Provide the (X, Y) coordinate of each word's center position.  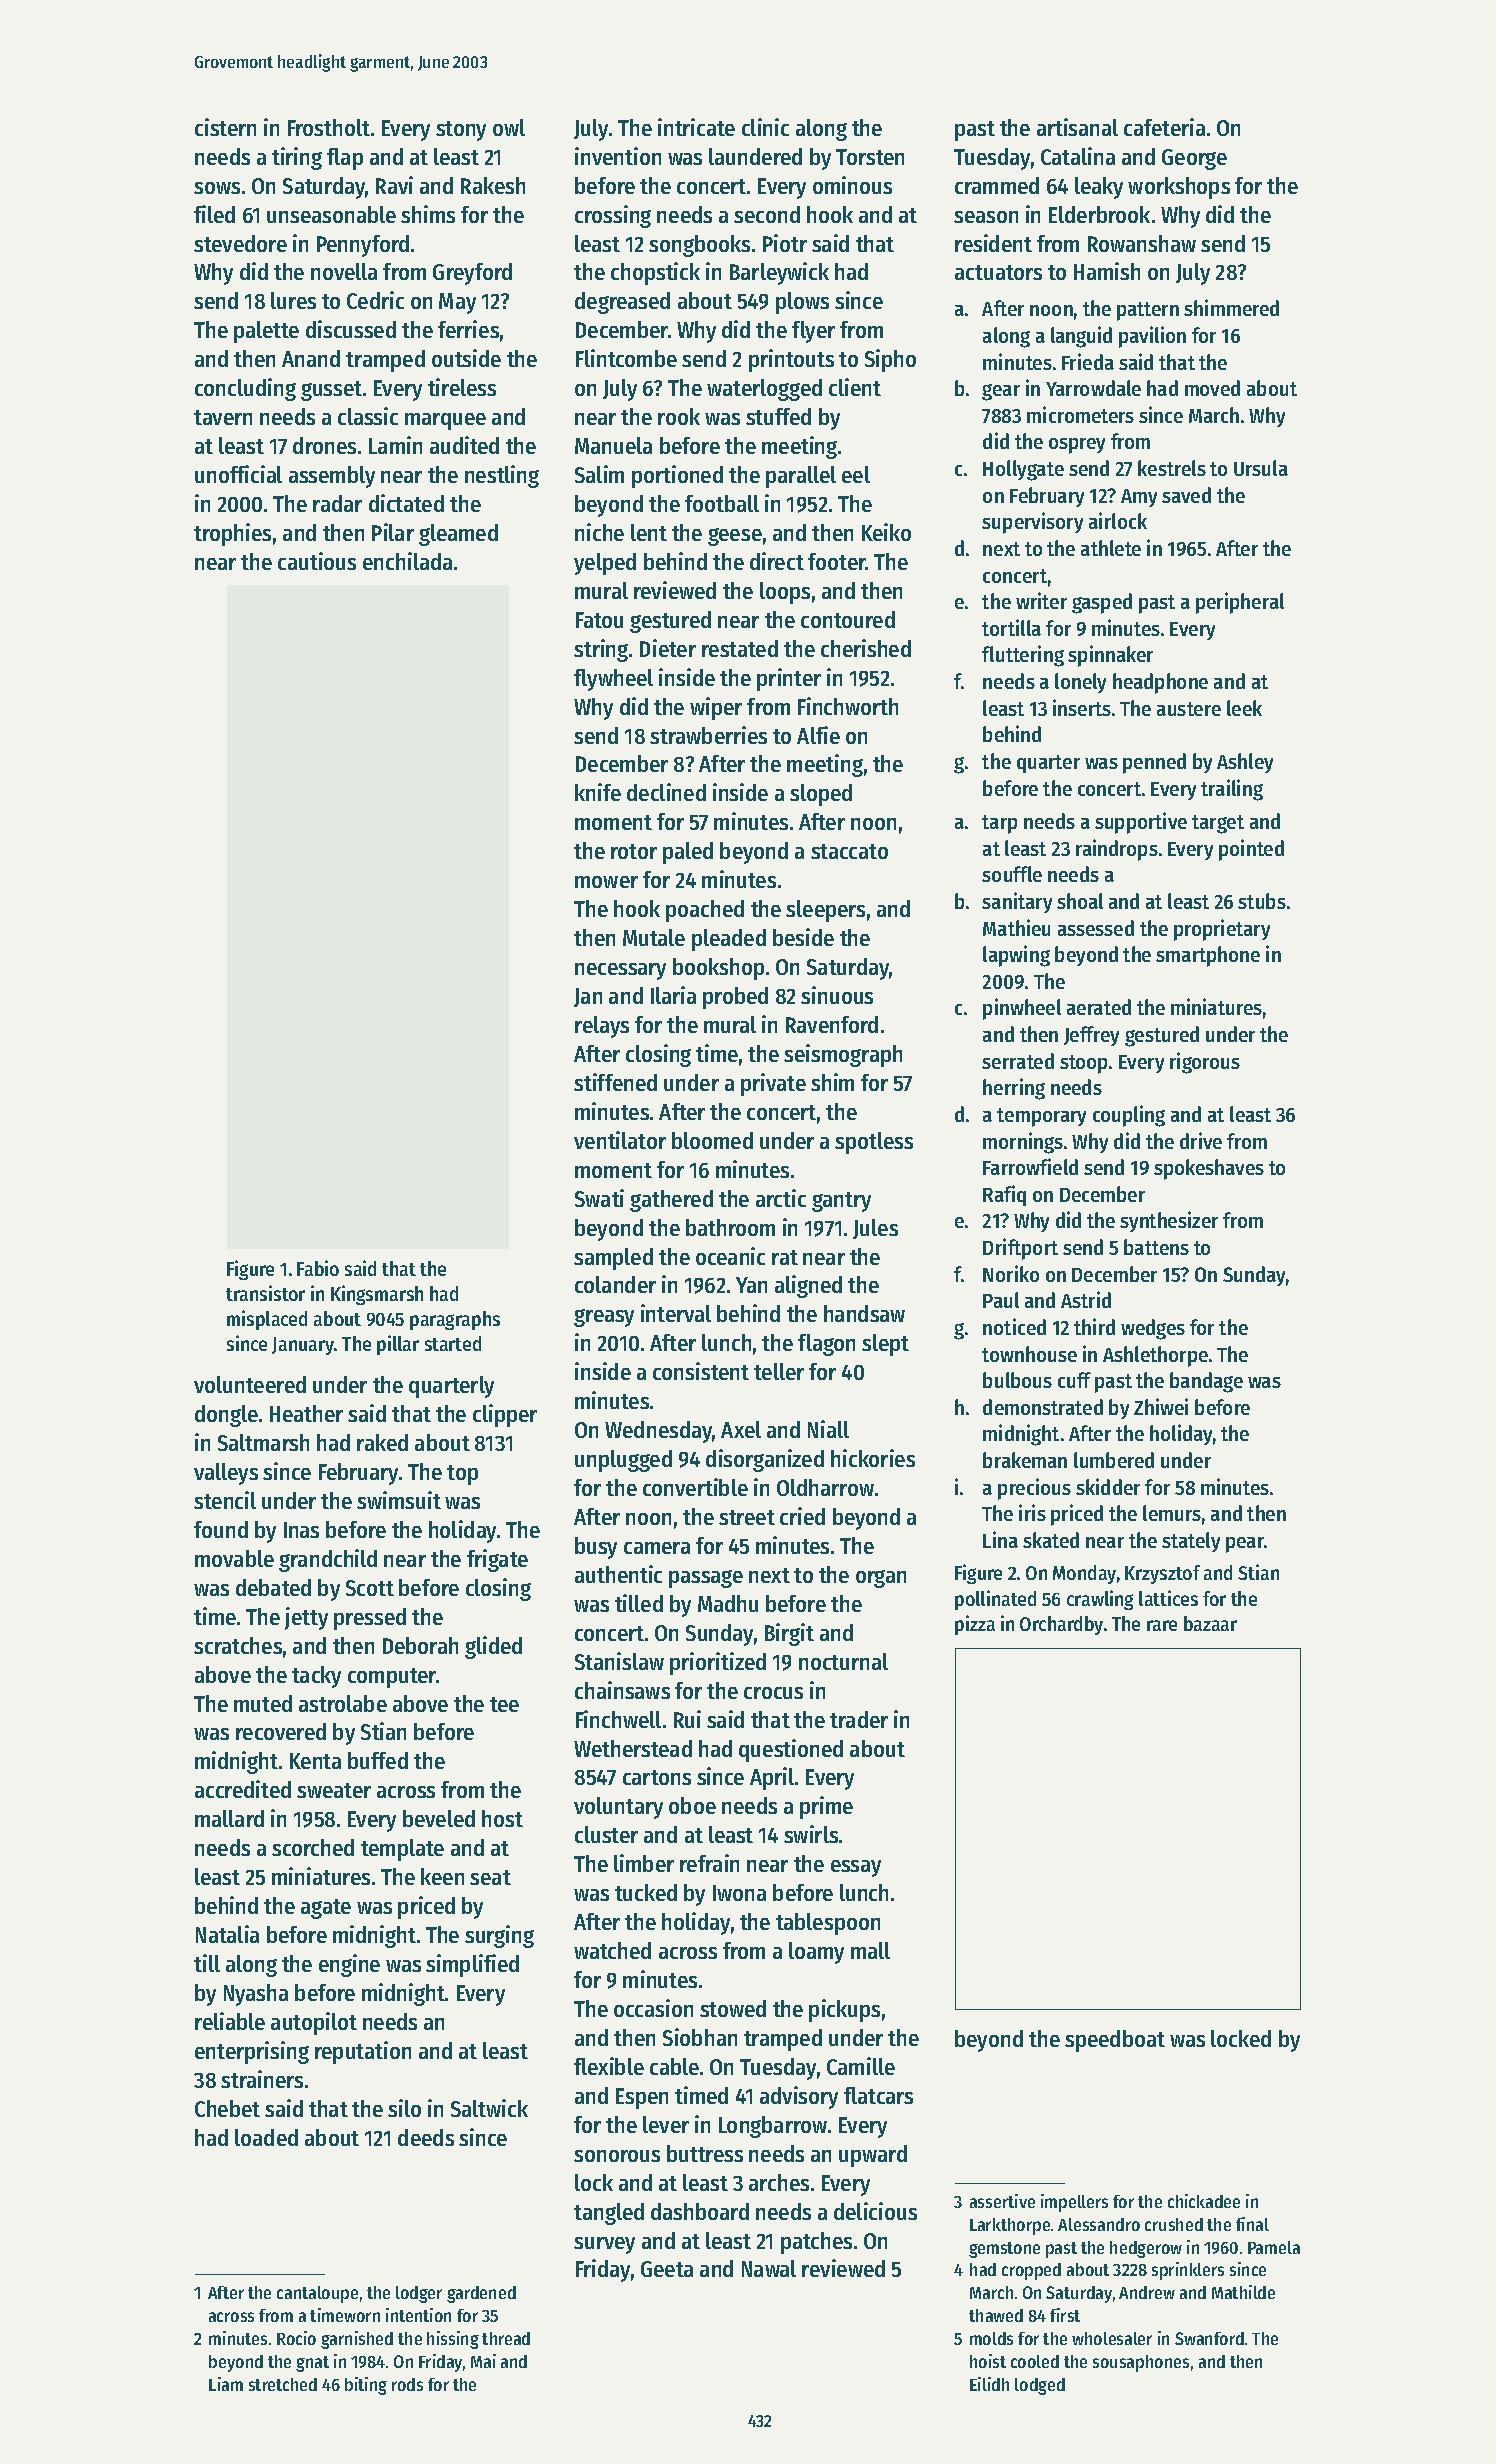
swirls (811, 1834)
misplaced (267, 1320)
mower (606, 882)
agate (326, 1909)
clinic (765, 127)
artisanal (1077, 127)
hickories (873, 1458)
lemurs (1172, 1513)
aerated (1099, 1007)
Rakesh (493, 185)
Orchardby (1061, 1625)
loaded (266, 2137)
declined (666, 792)
